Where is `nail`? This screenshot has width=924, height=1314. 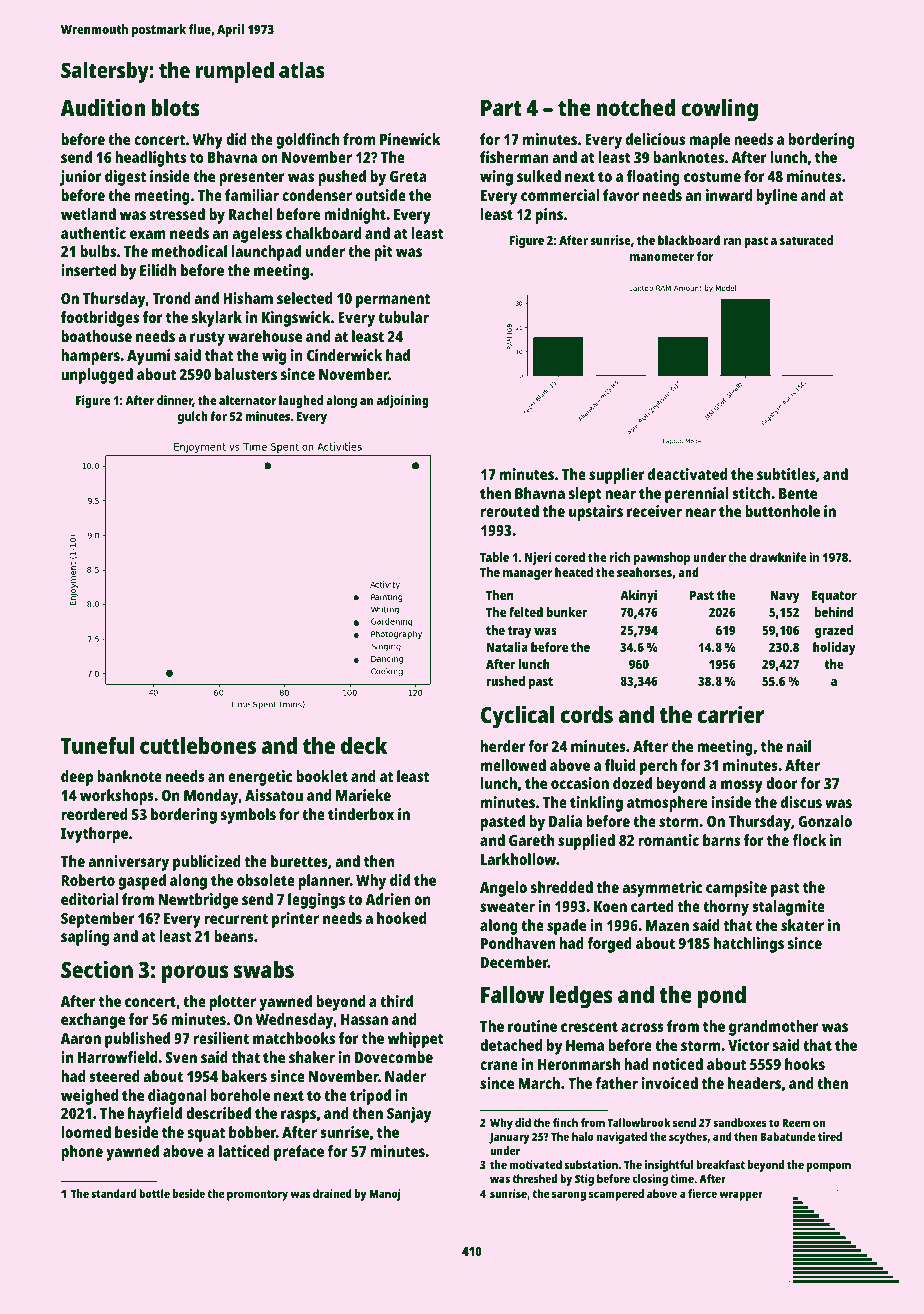 nail is located at coordinates (799, 746).
